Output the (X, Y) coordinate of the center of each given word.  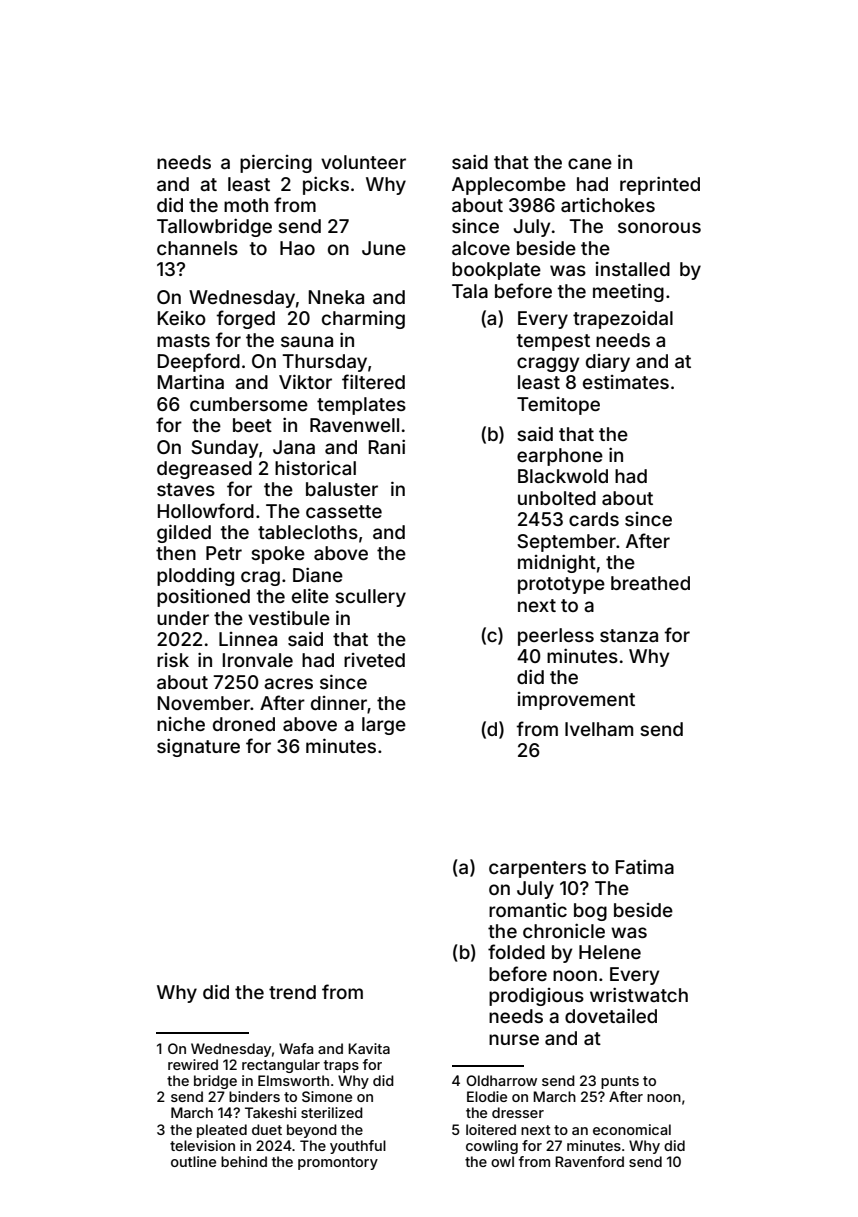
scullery (370, 598)
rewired (193, 1064)
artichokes (608, 205)
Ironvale (258, 660)
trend (292, 992)
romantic (528, 909)
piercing (276, 163)
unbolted (557, 498)
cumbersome (249, 404)
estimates (626, 382)
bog (590, 912)
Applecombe (509, 186)
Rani (387, 447)
